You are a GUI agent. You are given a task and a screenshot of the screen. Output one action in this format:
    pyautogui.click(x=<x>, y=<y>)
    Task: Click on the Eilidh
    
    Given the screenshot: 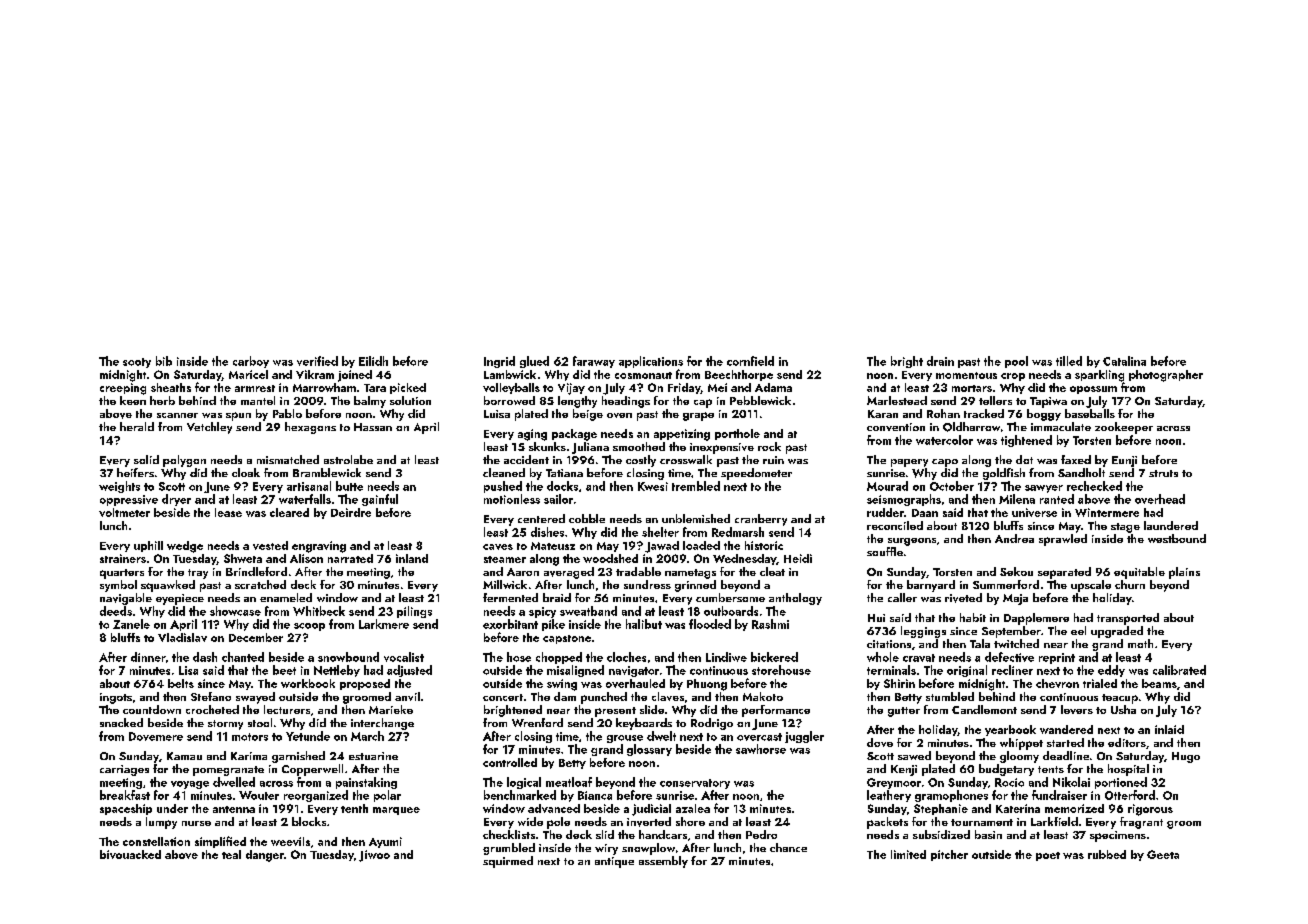 What is the action you would take?
    pyautogui.click(x=373, y=361)
